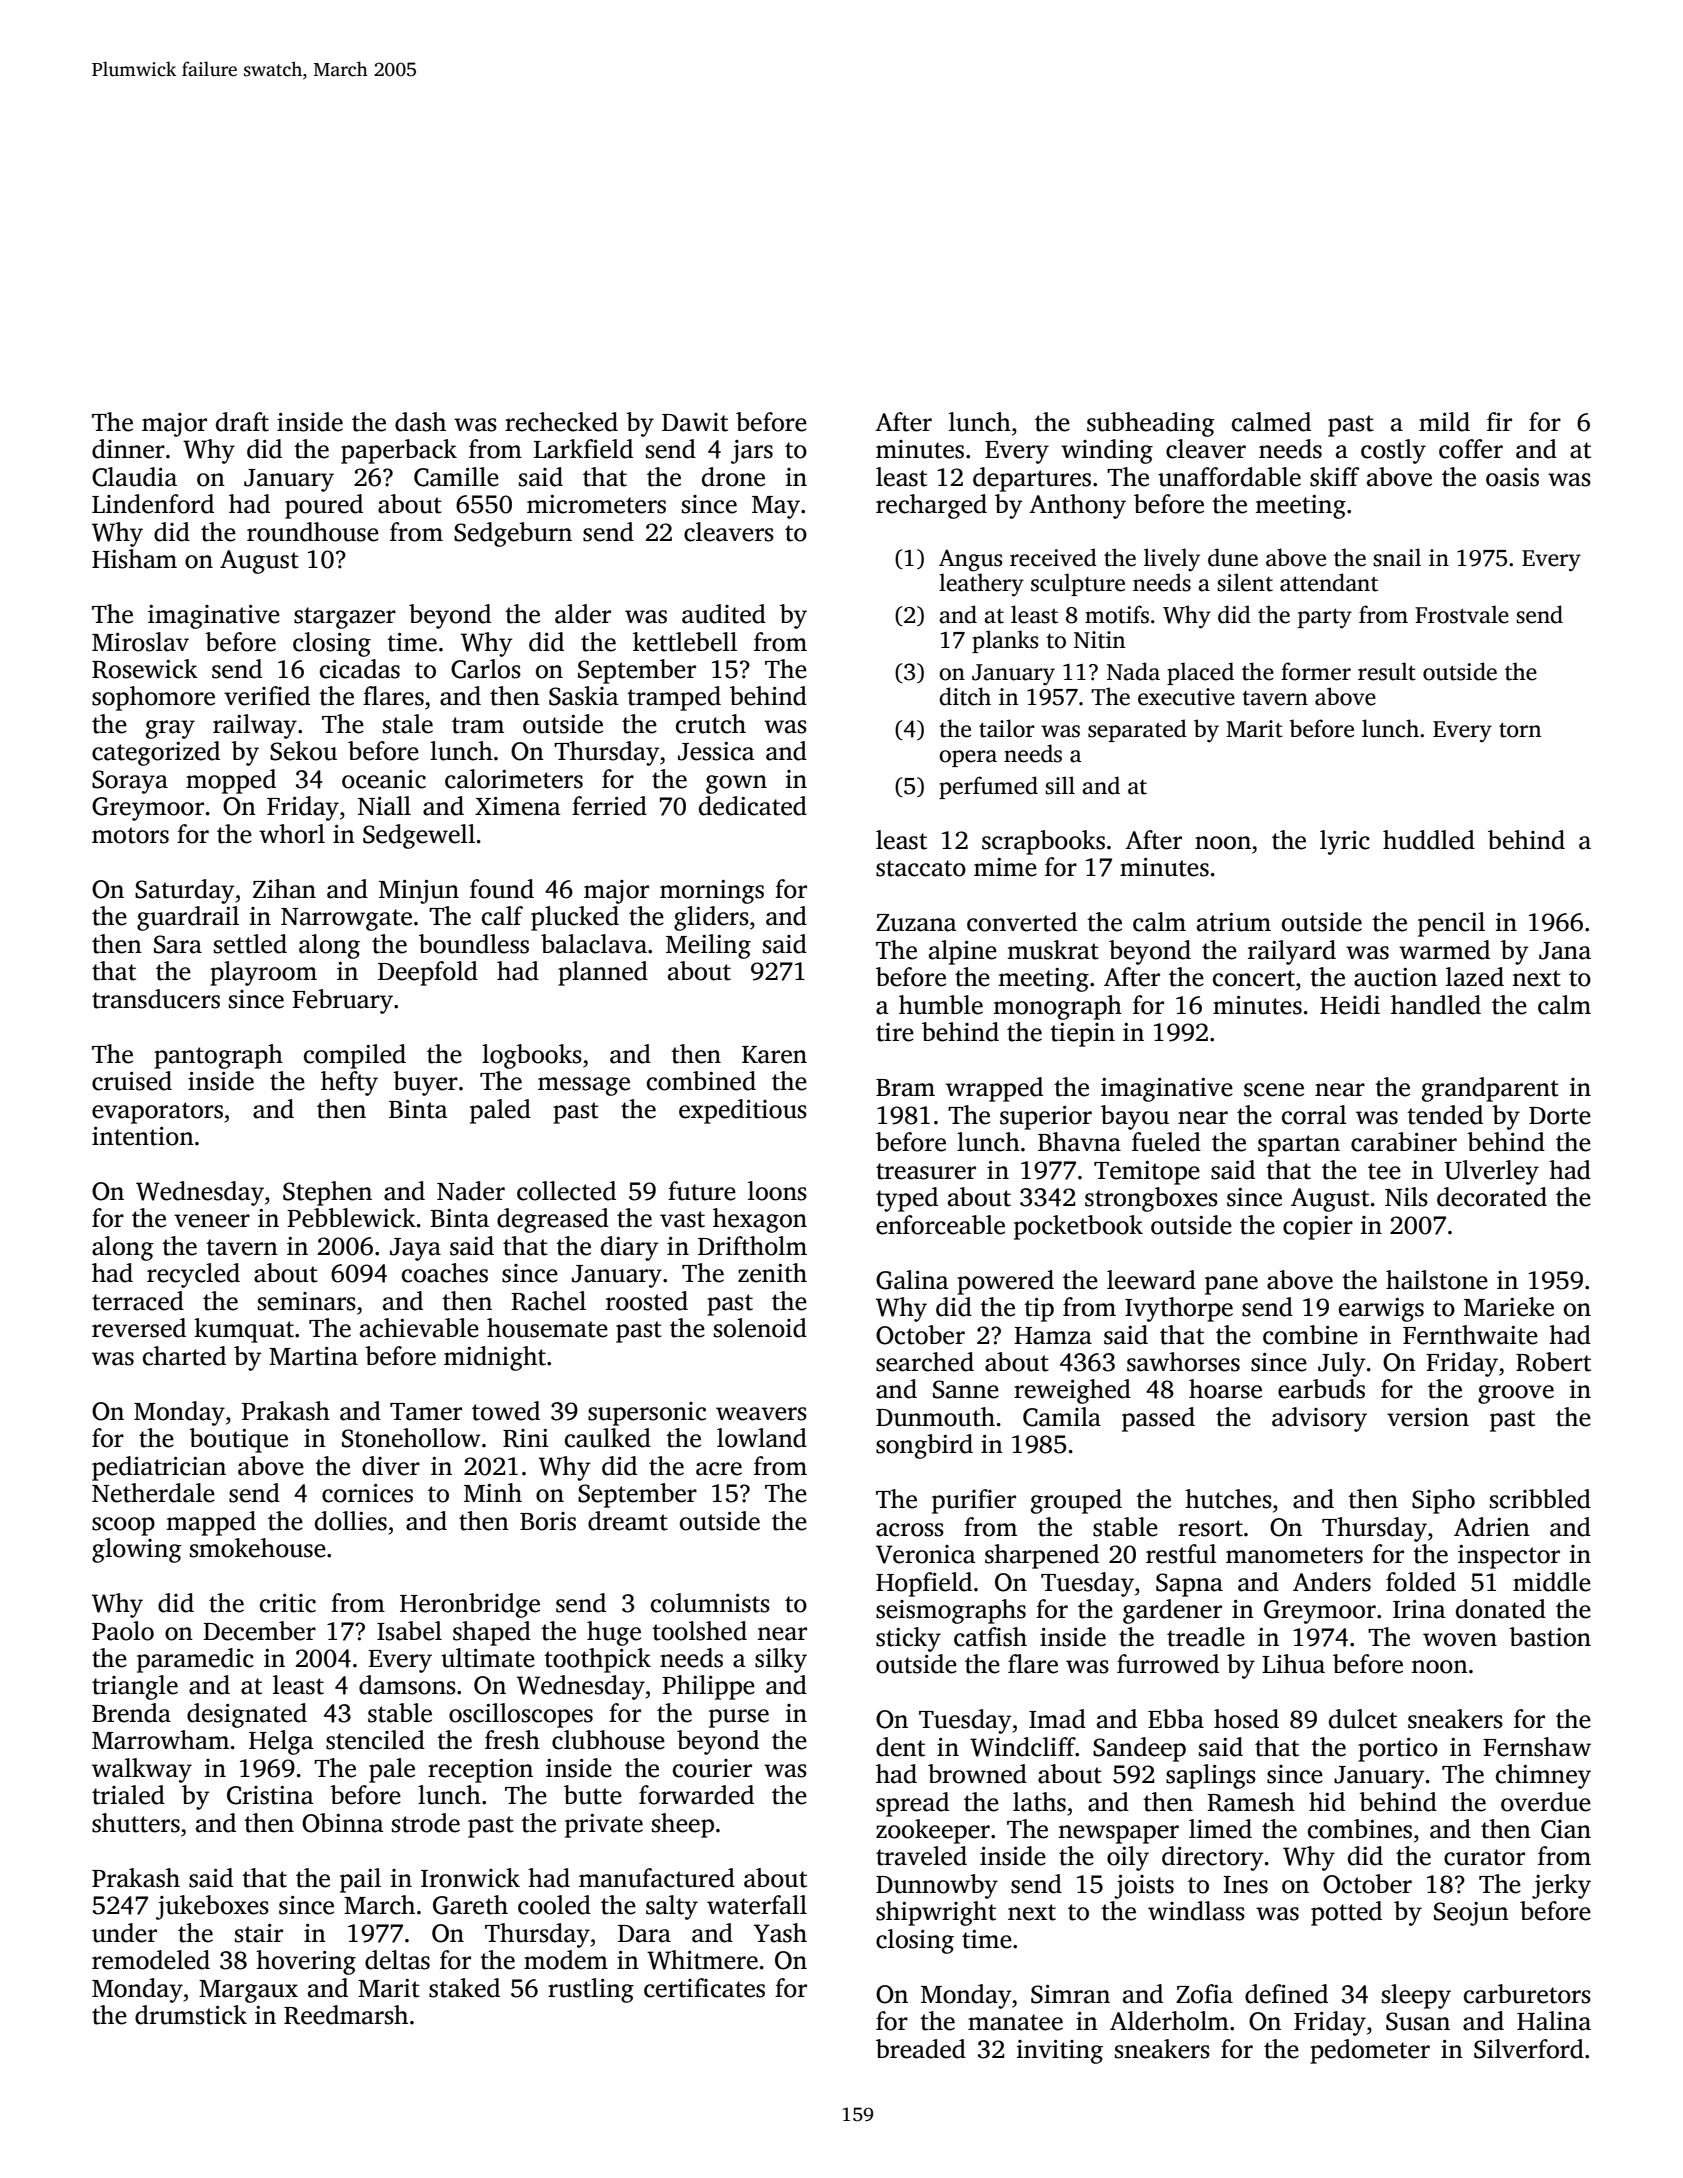 The image size is (1683, 2178). I want to click on draft, so click(242, 422).
